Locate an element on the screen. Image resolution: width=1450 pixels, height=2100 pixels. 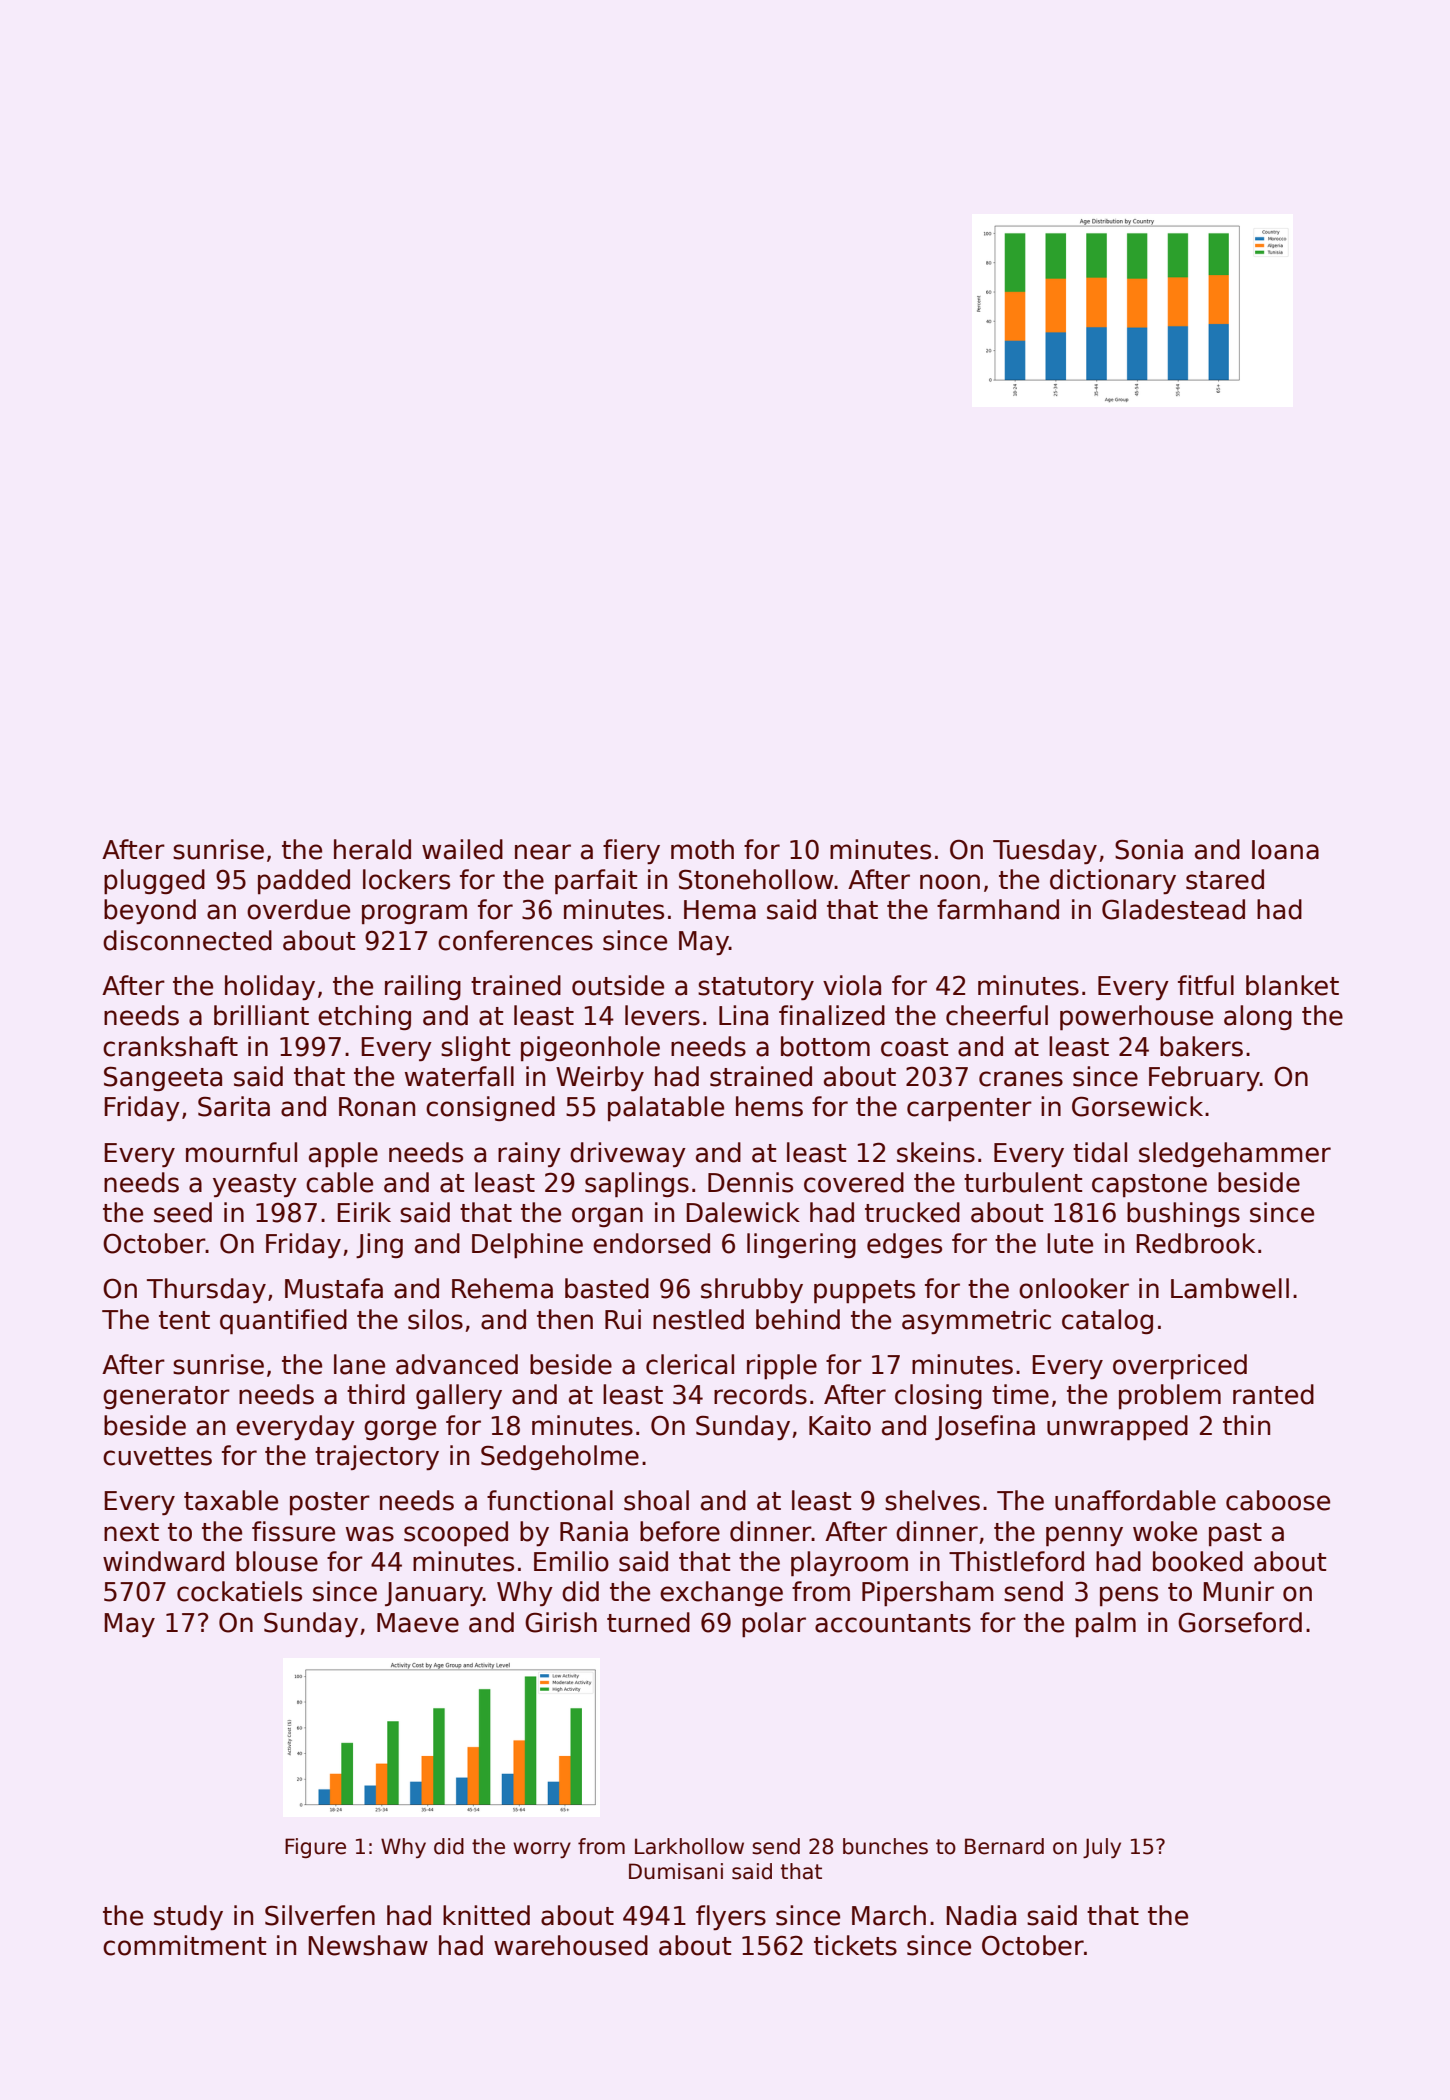
Sangeeta is located at coordinates (163, 1078).
